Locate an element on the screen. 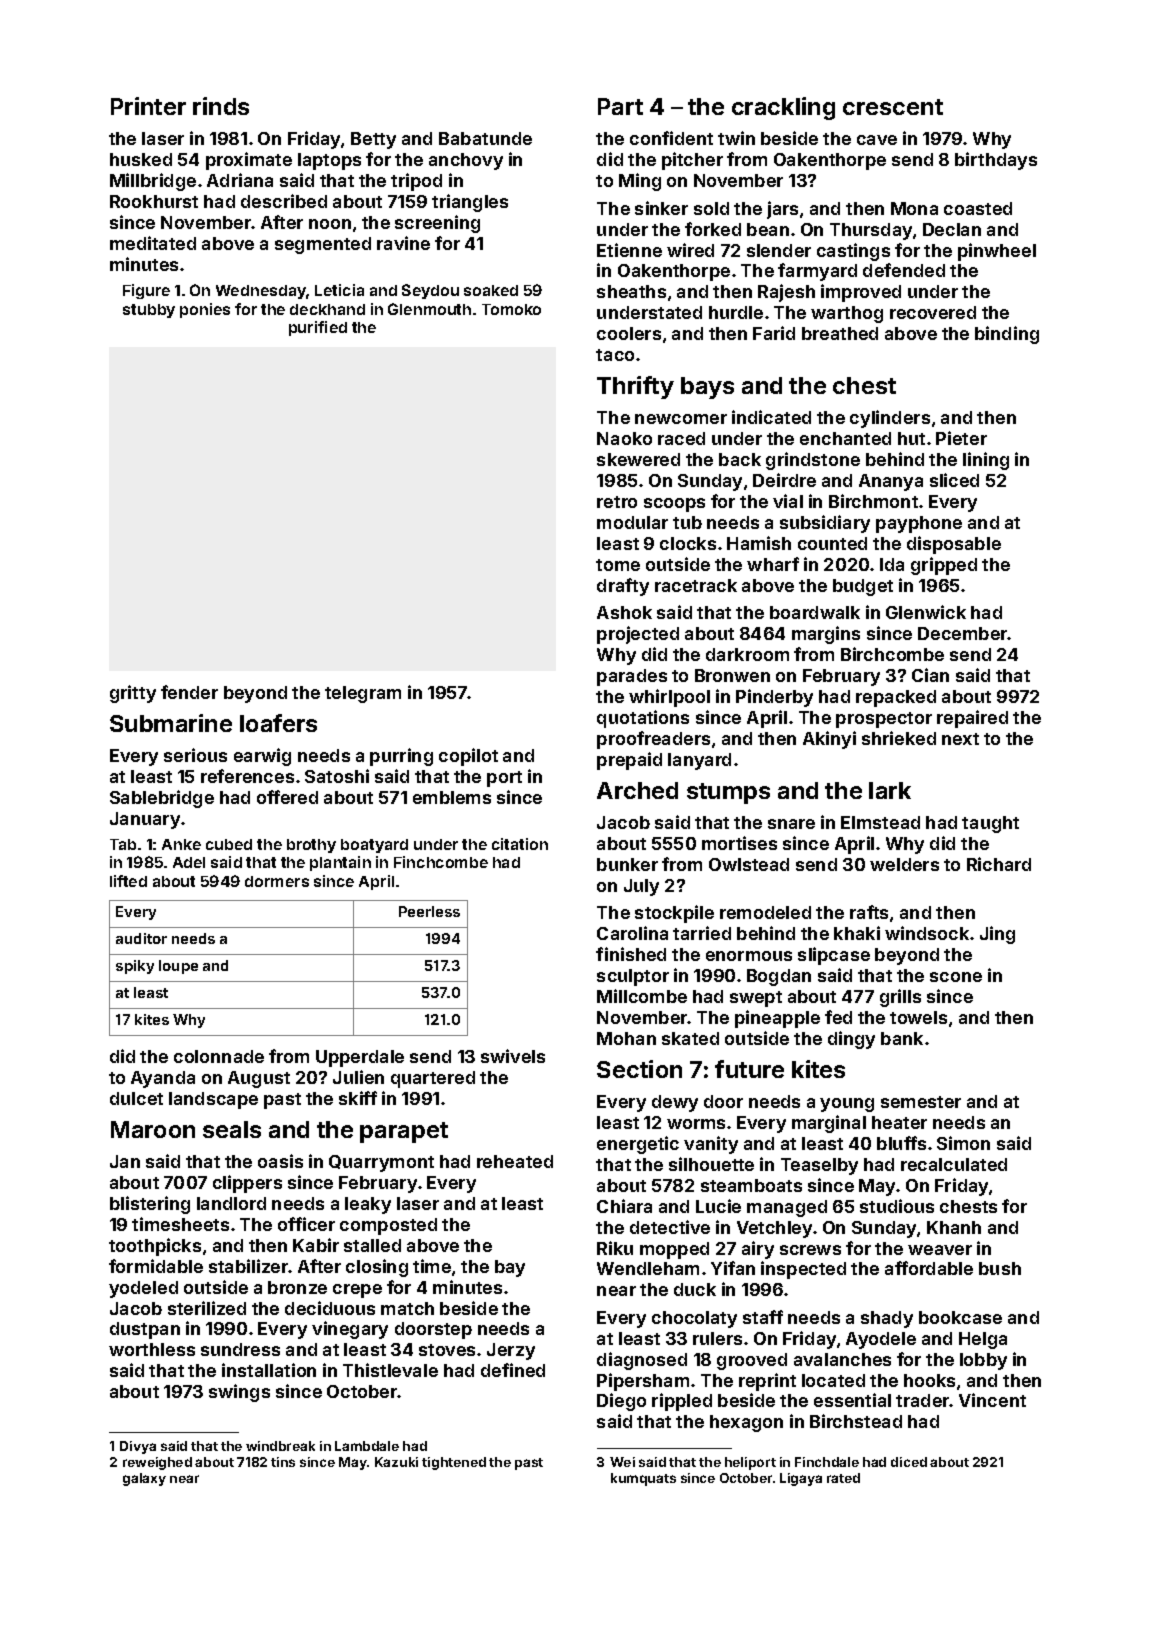 The width and height of the screenshot is (1153, 1630). segmented is located at coordinates (323, 245).
